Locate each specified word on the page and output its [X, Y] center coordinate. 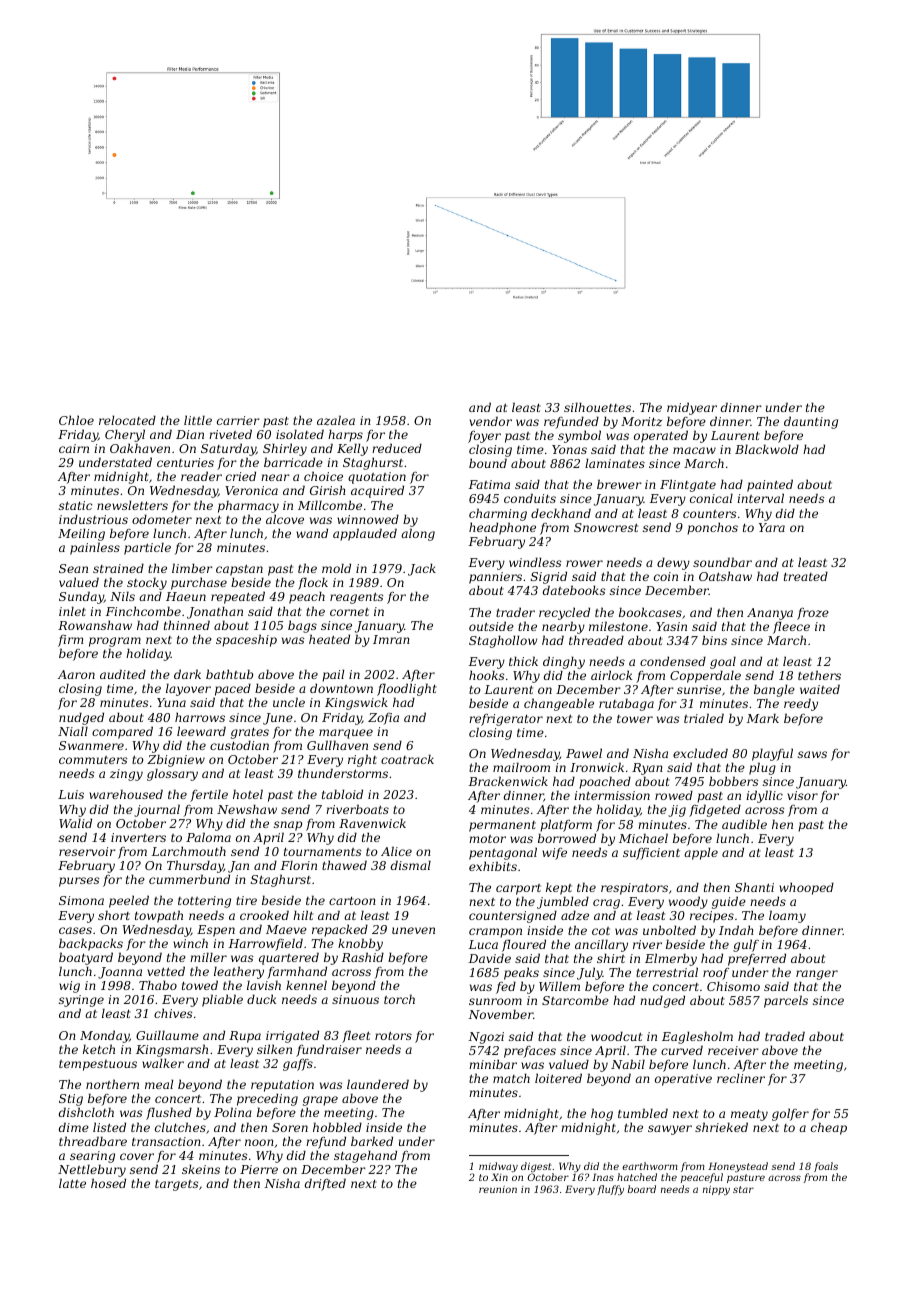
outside [491, 626]
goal [723, 662]
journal [157, 810]
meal [159, 1084]
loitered [558, 1078]
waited [820, 689]
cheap [829, 1129]
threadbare [93, 1141]
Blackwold [767, 449]
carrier [238, 420]
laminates [615, 463]
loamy [787, 916]
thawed [344, 865]
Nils [122, 596]
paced [232, 690]
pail [333, 675]
